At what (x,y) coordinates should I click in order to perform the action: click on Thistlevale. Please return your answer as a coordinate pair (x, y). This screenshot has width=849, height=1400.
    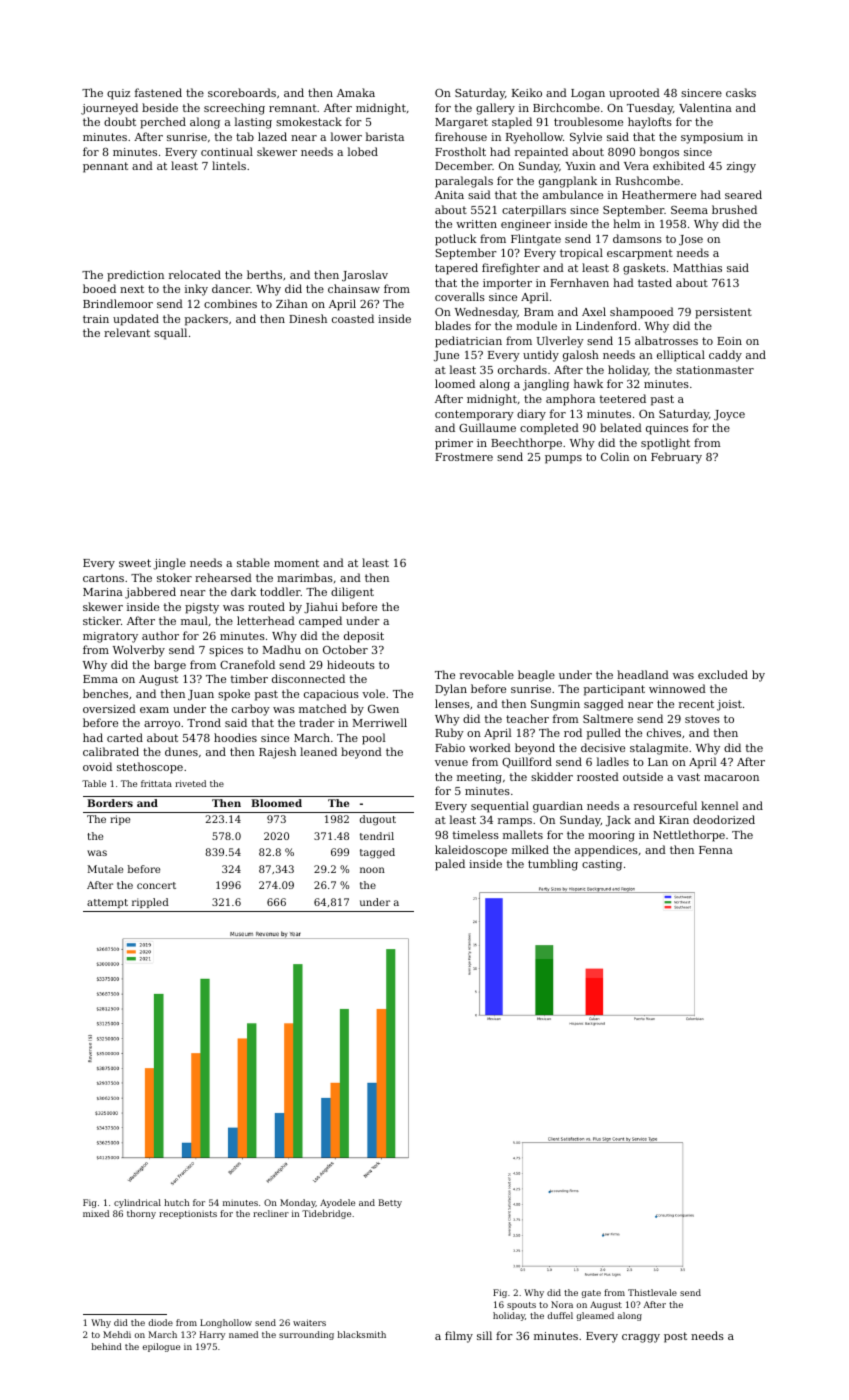
    Looking at the image, I should click on (652, 1292).
